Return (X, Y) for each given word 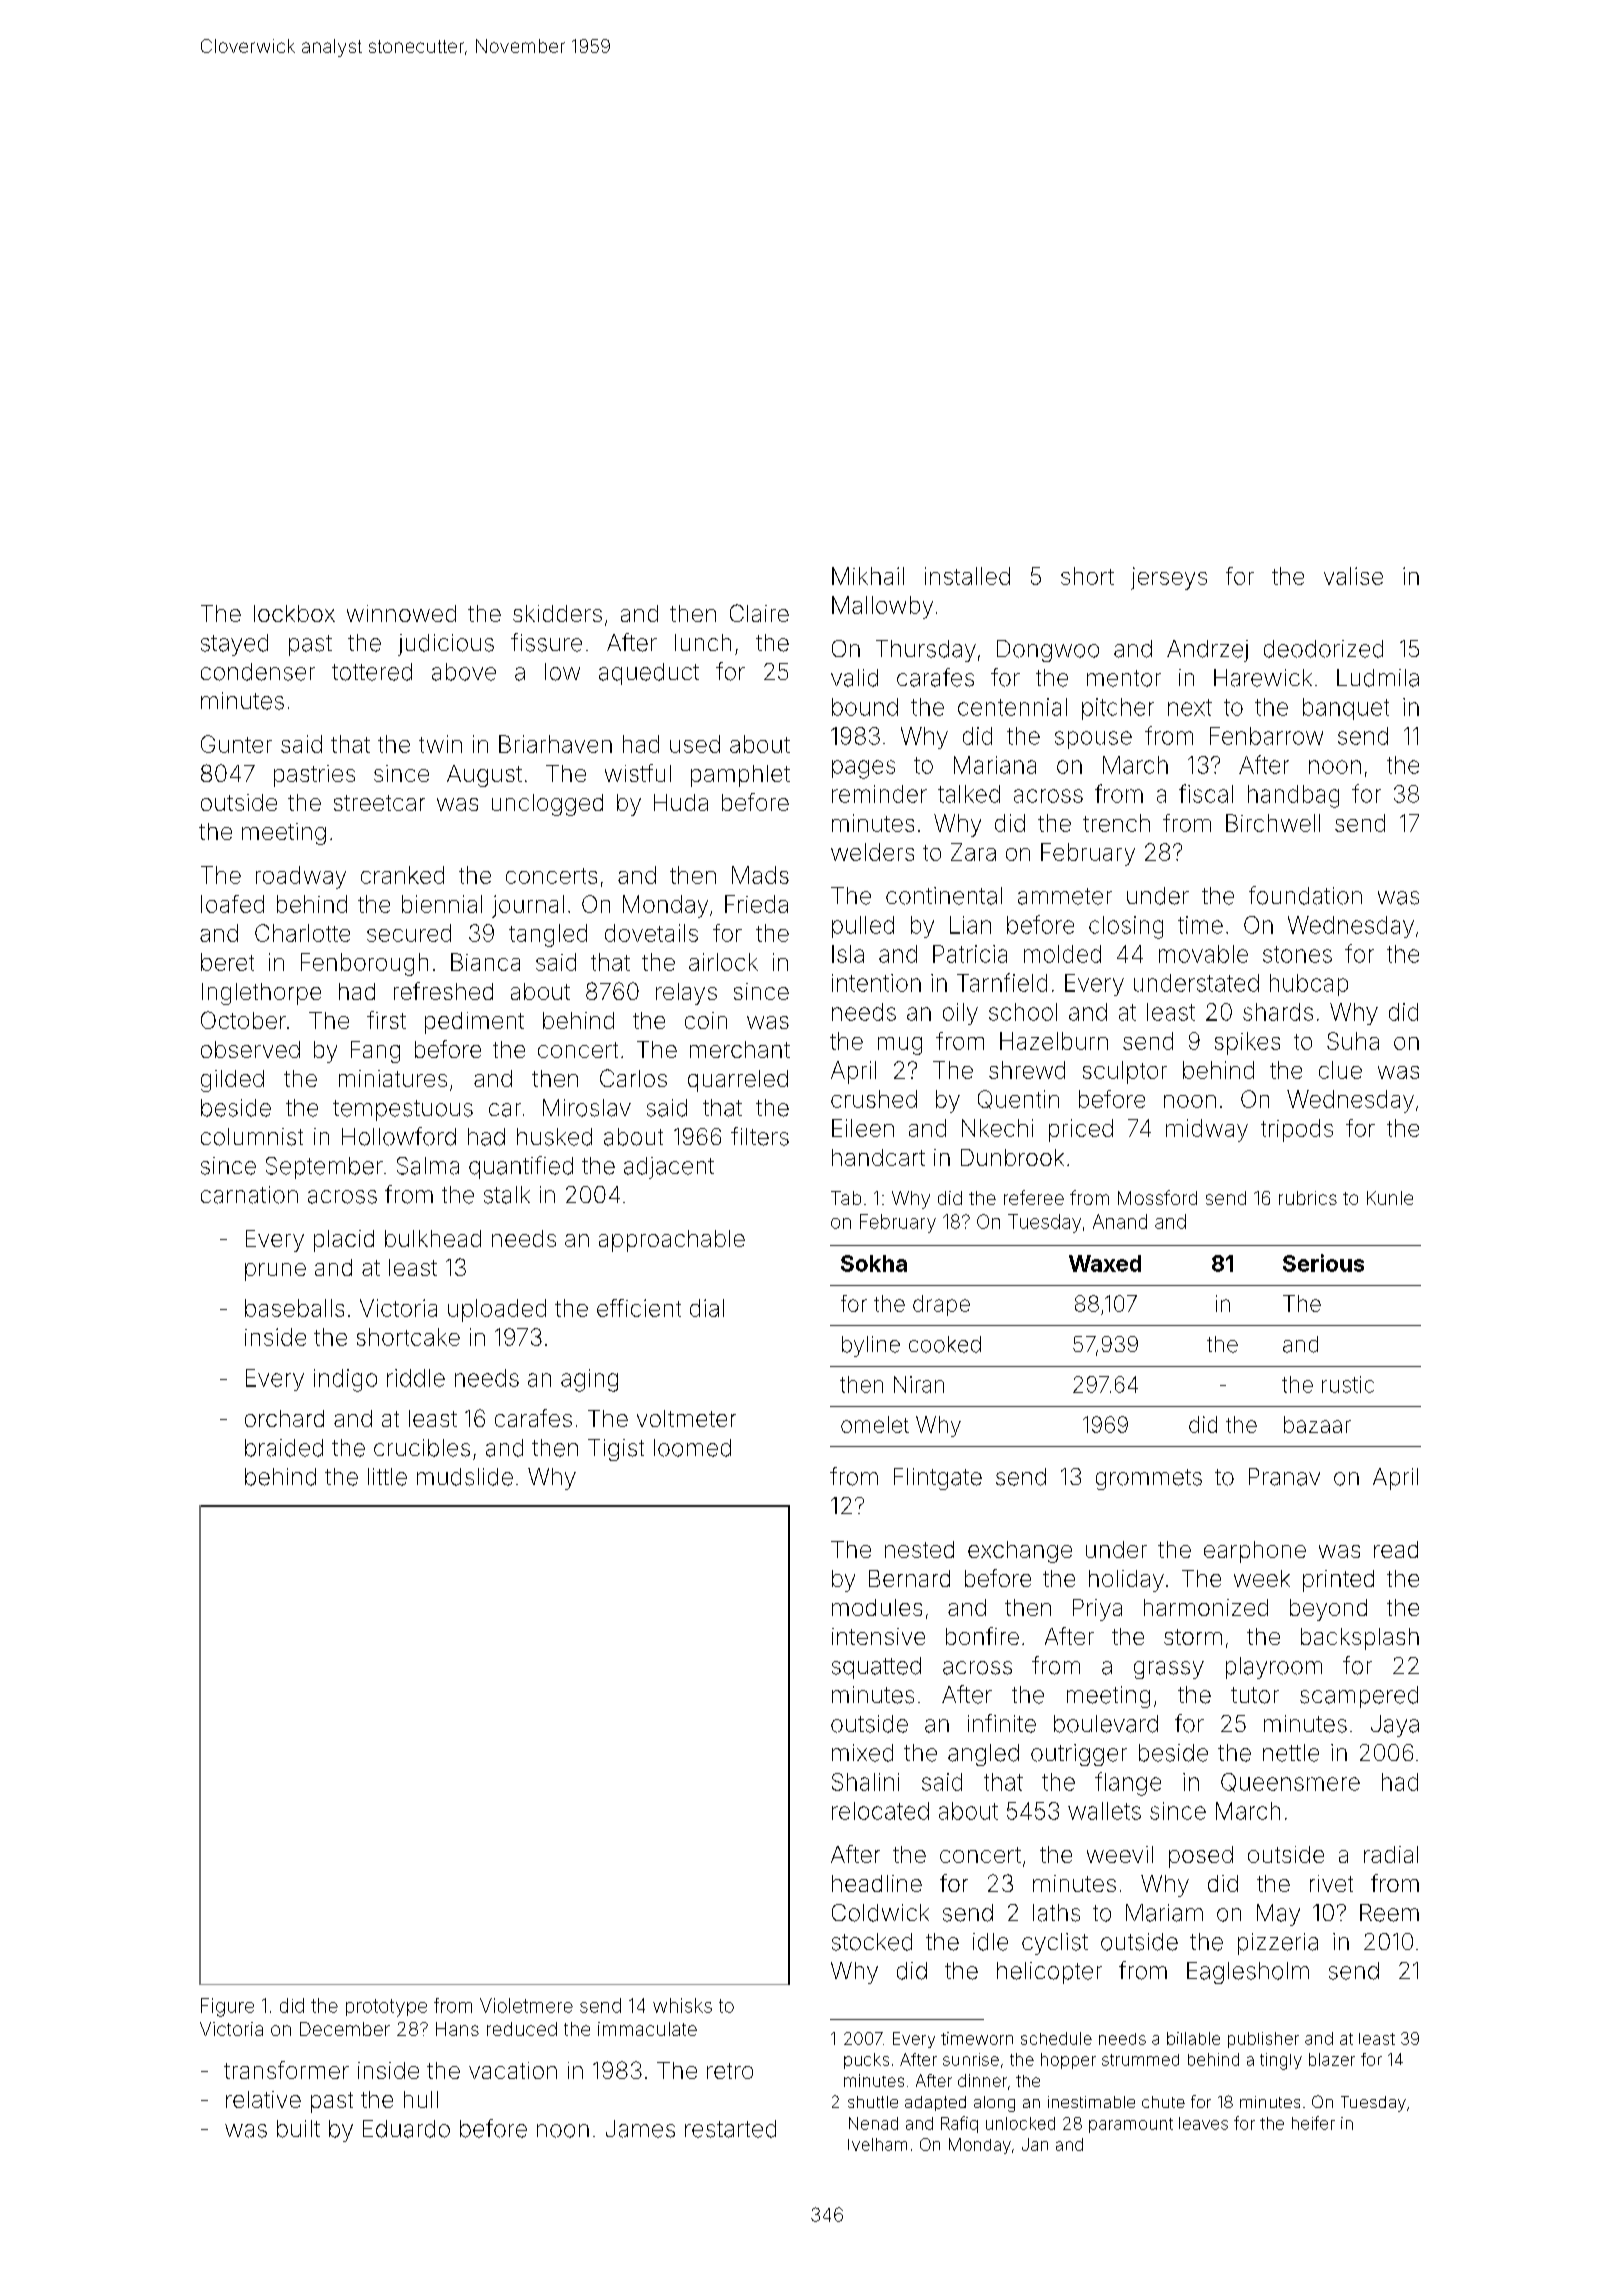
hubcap (1309, 985)
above (464, 672)
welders (872, 852)
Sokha (874, 1263)
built (298, 2129)
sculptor (1125, 1072)
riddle (416, 1378)
